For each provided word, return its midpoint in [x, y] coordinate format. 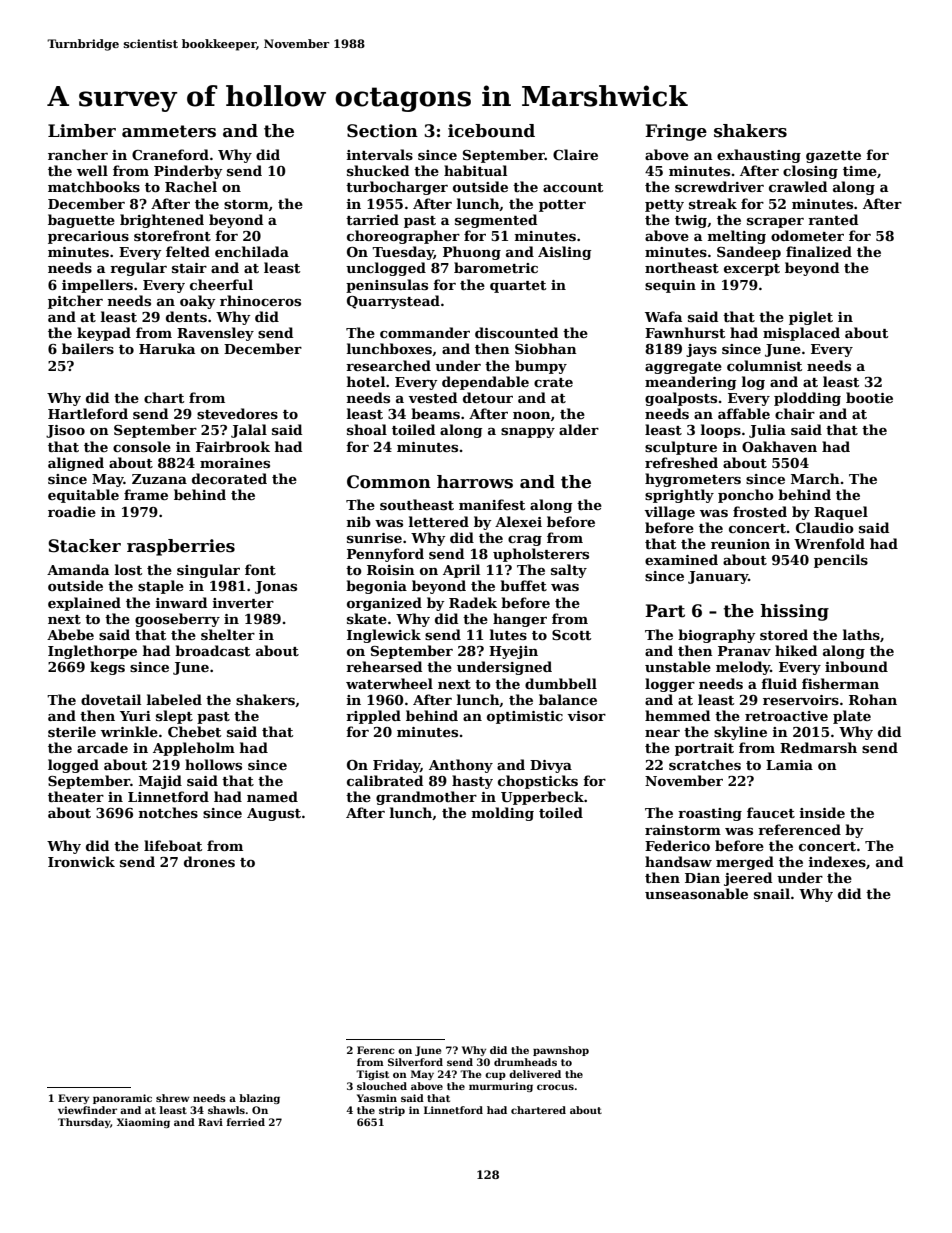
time [860, 171]
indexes [837, 861]
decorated [229, 478]
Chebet [194, 731]
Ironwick [81, 861]
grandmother [426, 798]
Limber [82, 131]
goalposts [681, 399]
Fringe [676, 132]
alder [579, 429]
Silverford [415, 1062]
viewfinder [87, 1110]
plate [852, 717]
